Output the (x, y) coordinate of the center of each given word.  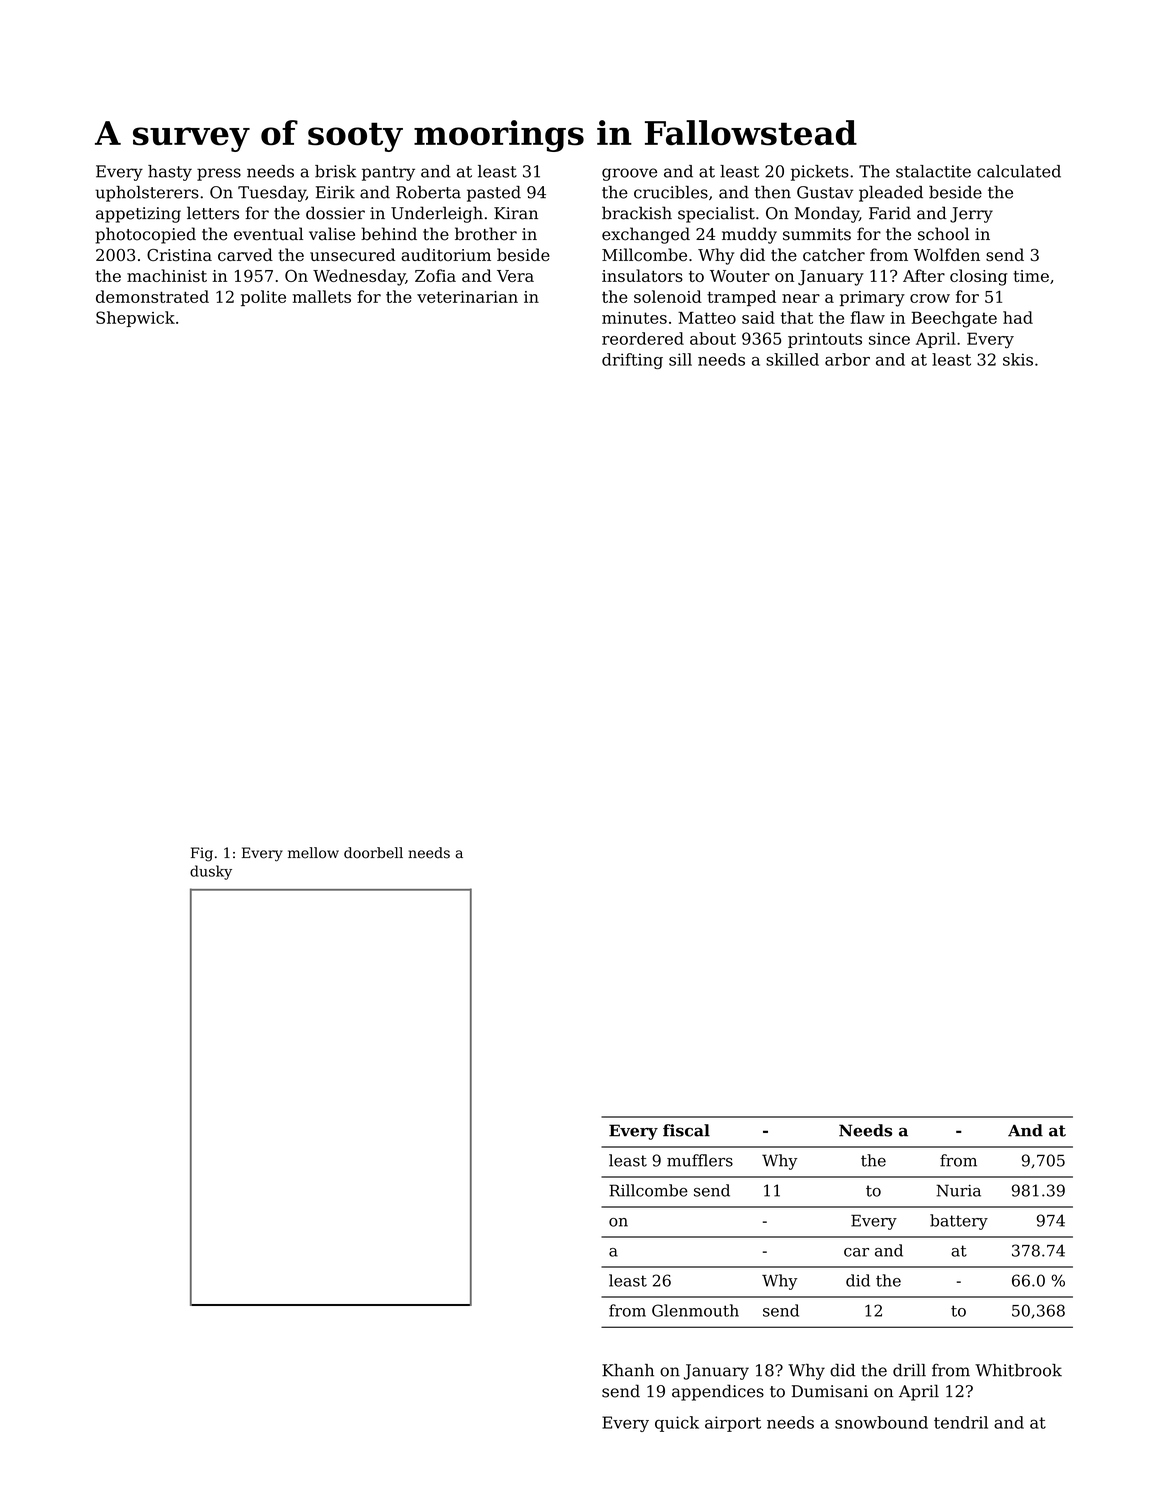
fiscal (686, 1130)
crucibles (671, 192)
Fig (202, 854)
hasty (170, 173)
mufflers (700, 1160)
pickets (820, 173)
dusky (211, 872)
